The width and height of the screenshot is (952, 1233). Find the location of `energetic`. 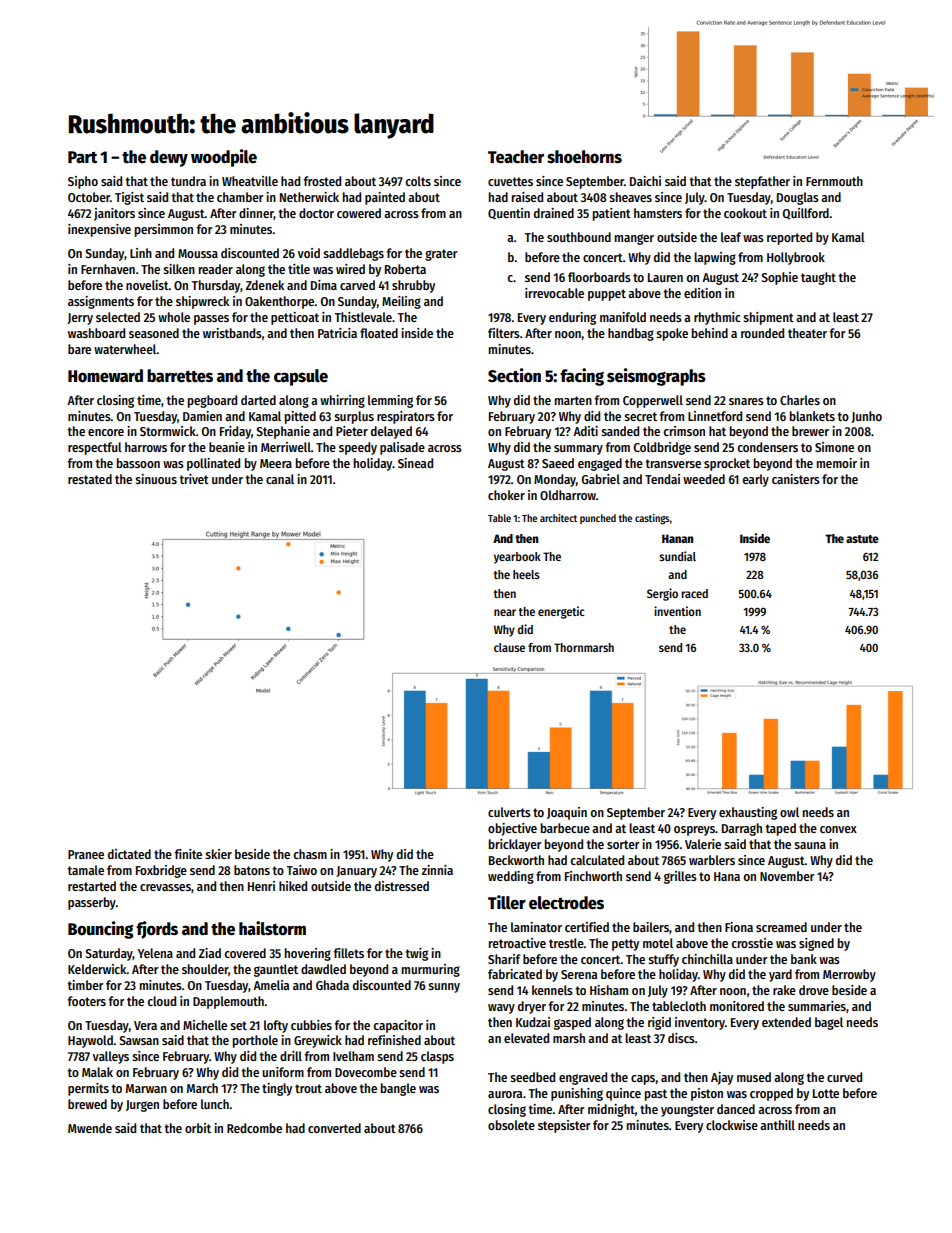

energetic is located at coordinates (561, 612).
